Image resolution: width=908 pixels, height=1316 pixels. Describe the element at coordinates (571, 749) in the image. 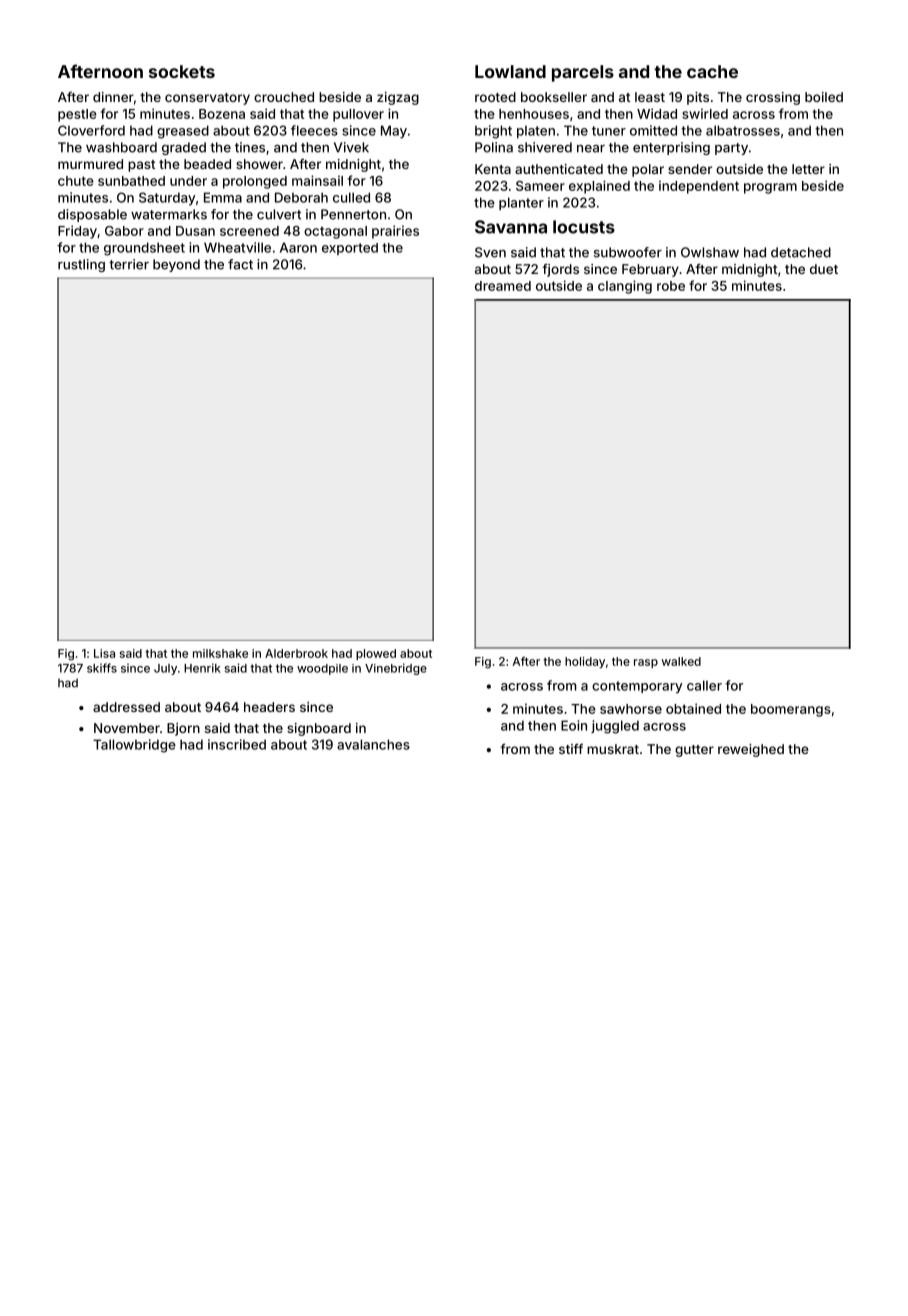

I see `stiff` at that location.
